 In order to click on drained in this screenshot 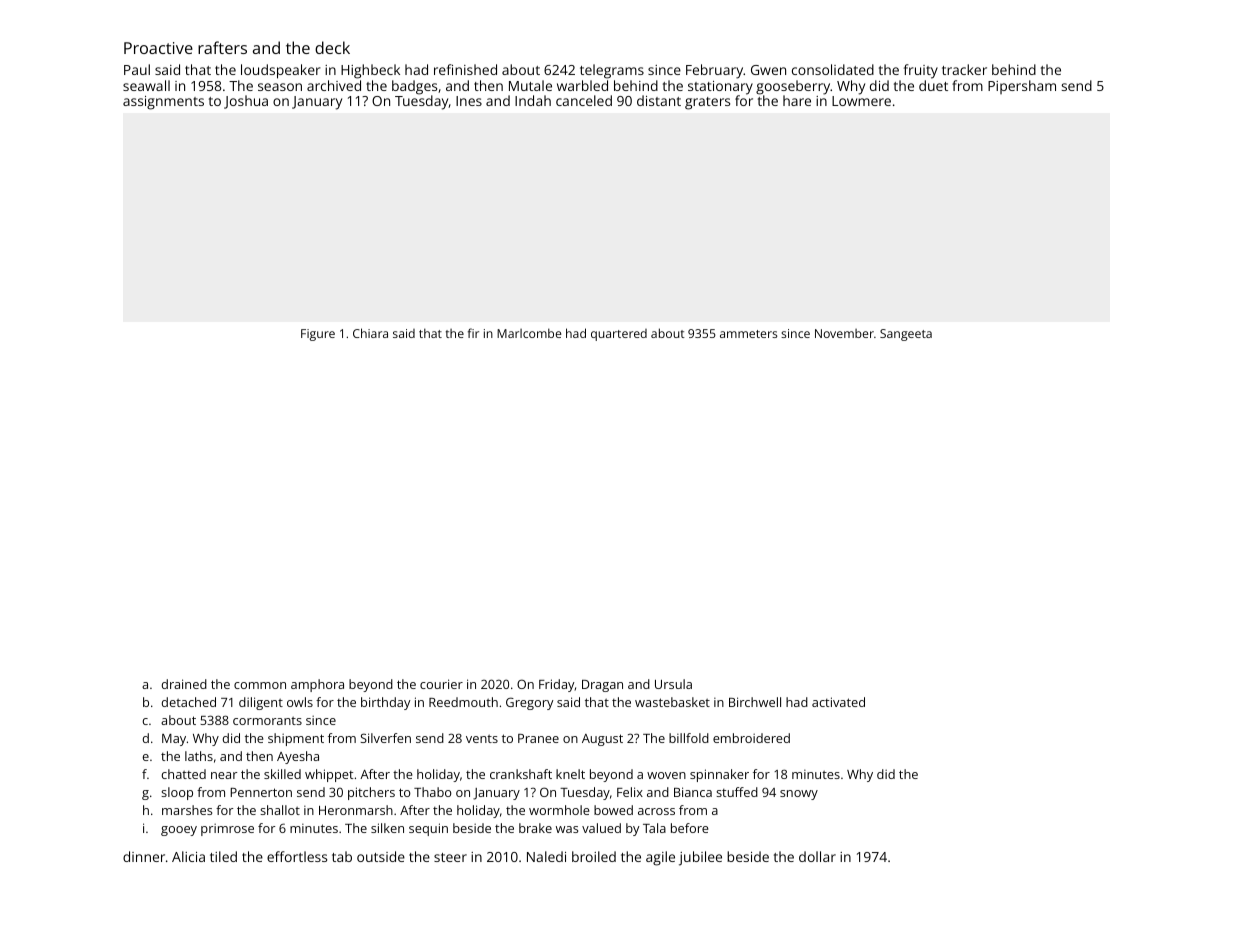, I will do `click(184, 684)`.
